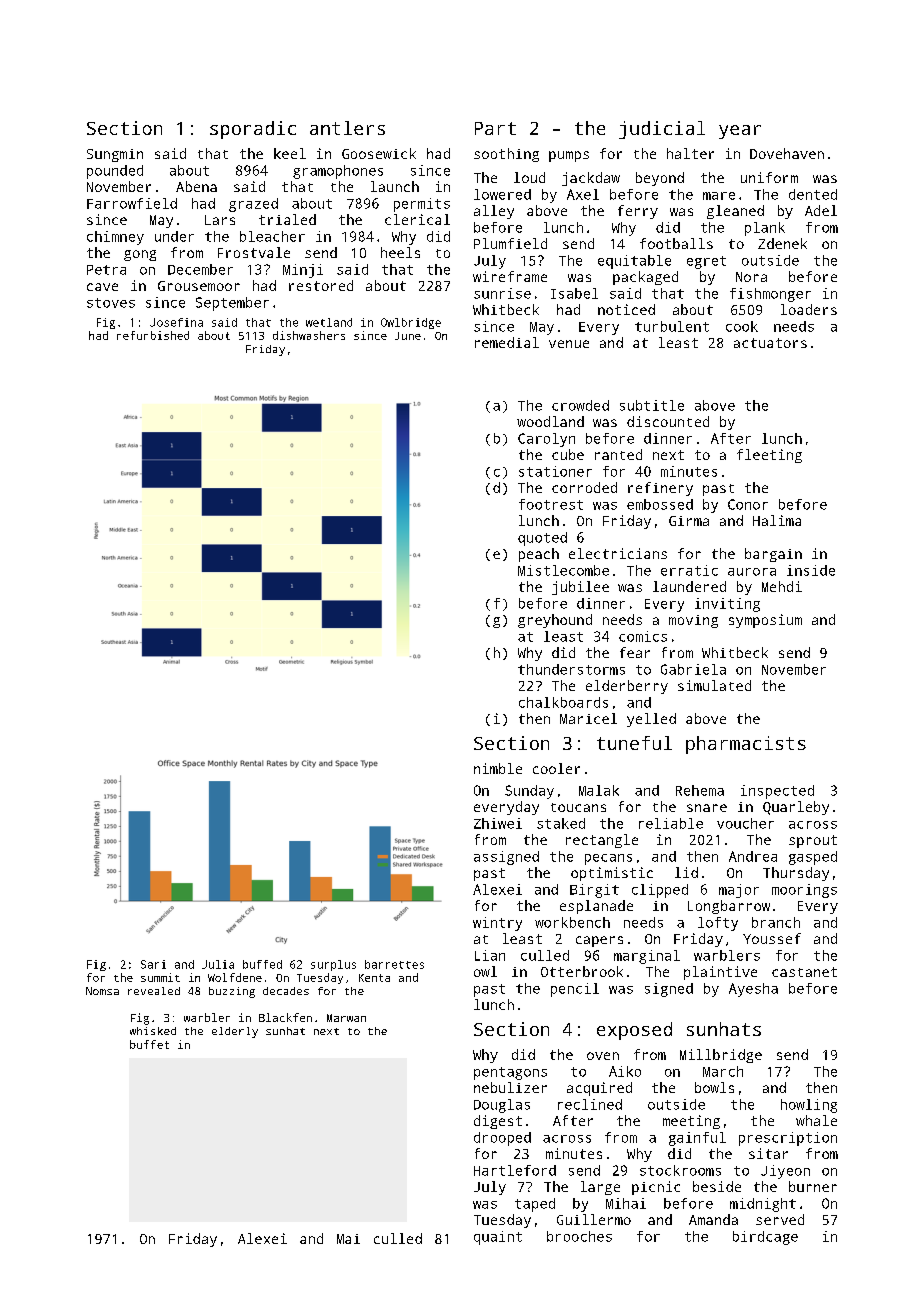 The height and width of the document is (1308, 924). Describe the element at coordinates (809, 1106) in the document. I see `howling` at that location.
